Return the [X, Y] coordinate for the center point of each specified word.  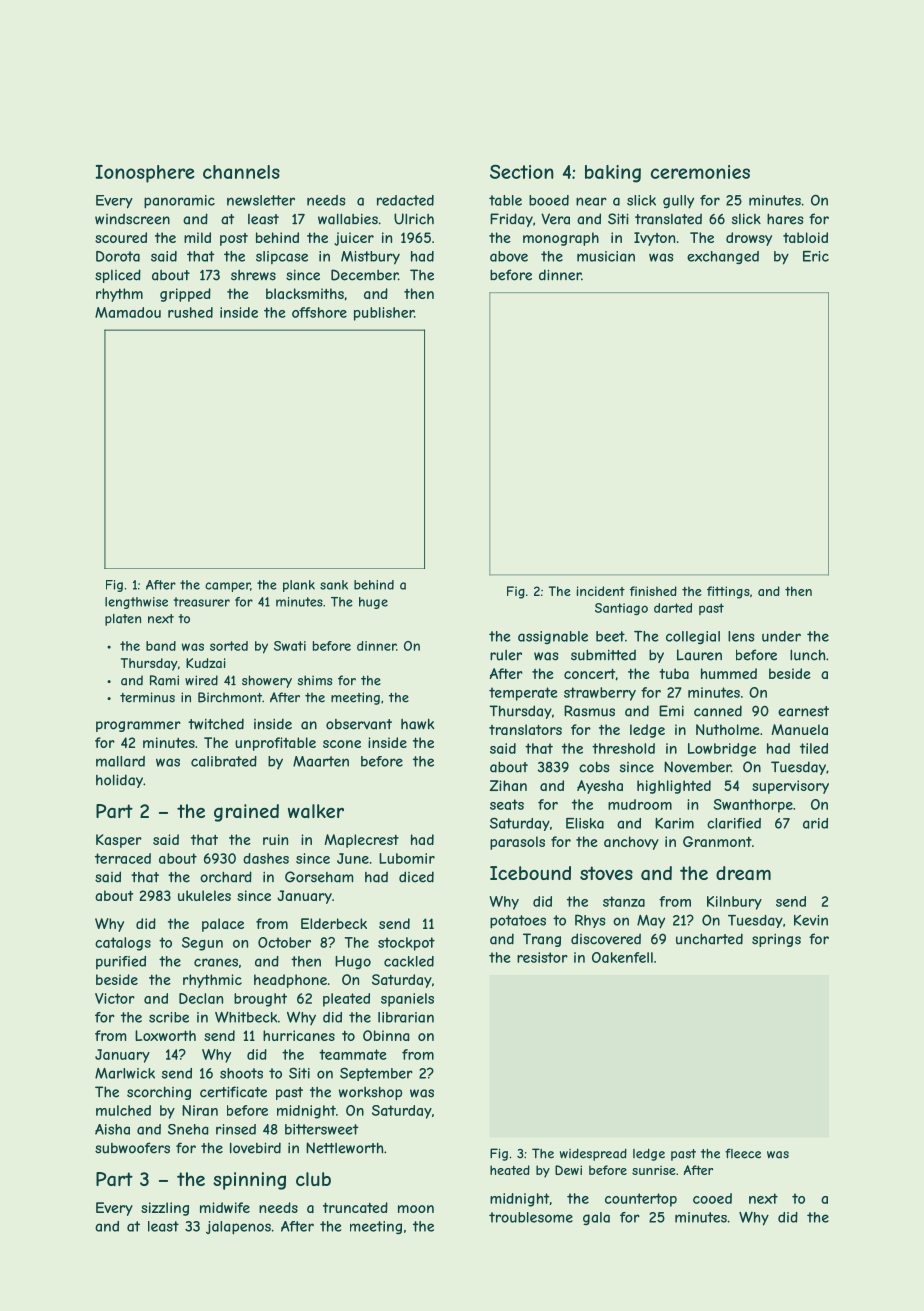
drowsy [749, 239]
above [509, 256]
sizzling [165, 1209]
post [234, 239]
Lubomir [407, 858]
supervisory [790, 787]
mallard [120, 761]
